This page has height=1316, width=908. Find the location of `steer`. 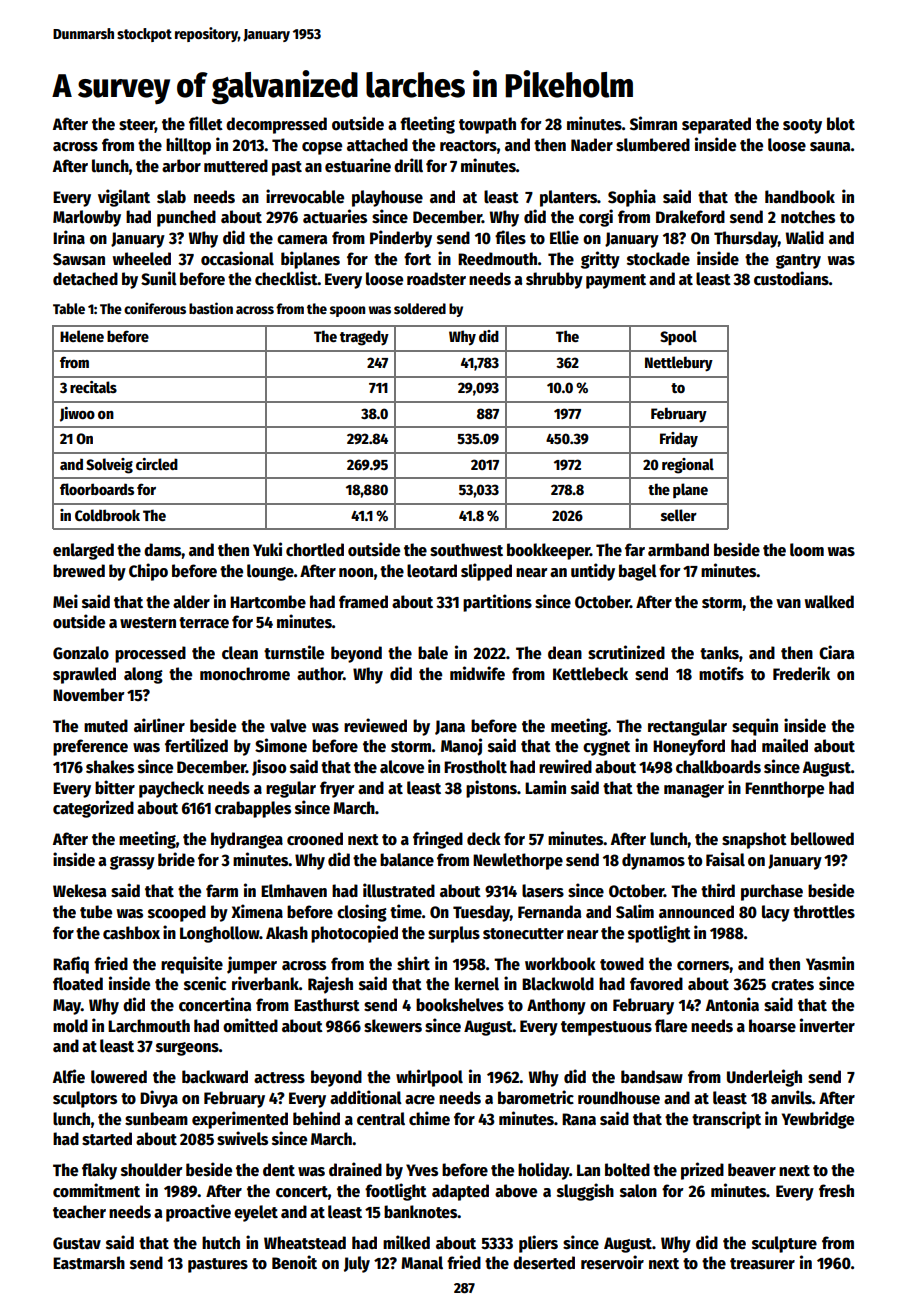

steer is located at coordinates (137, 126).
